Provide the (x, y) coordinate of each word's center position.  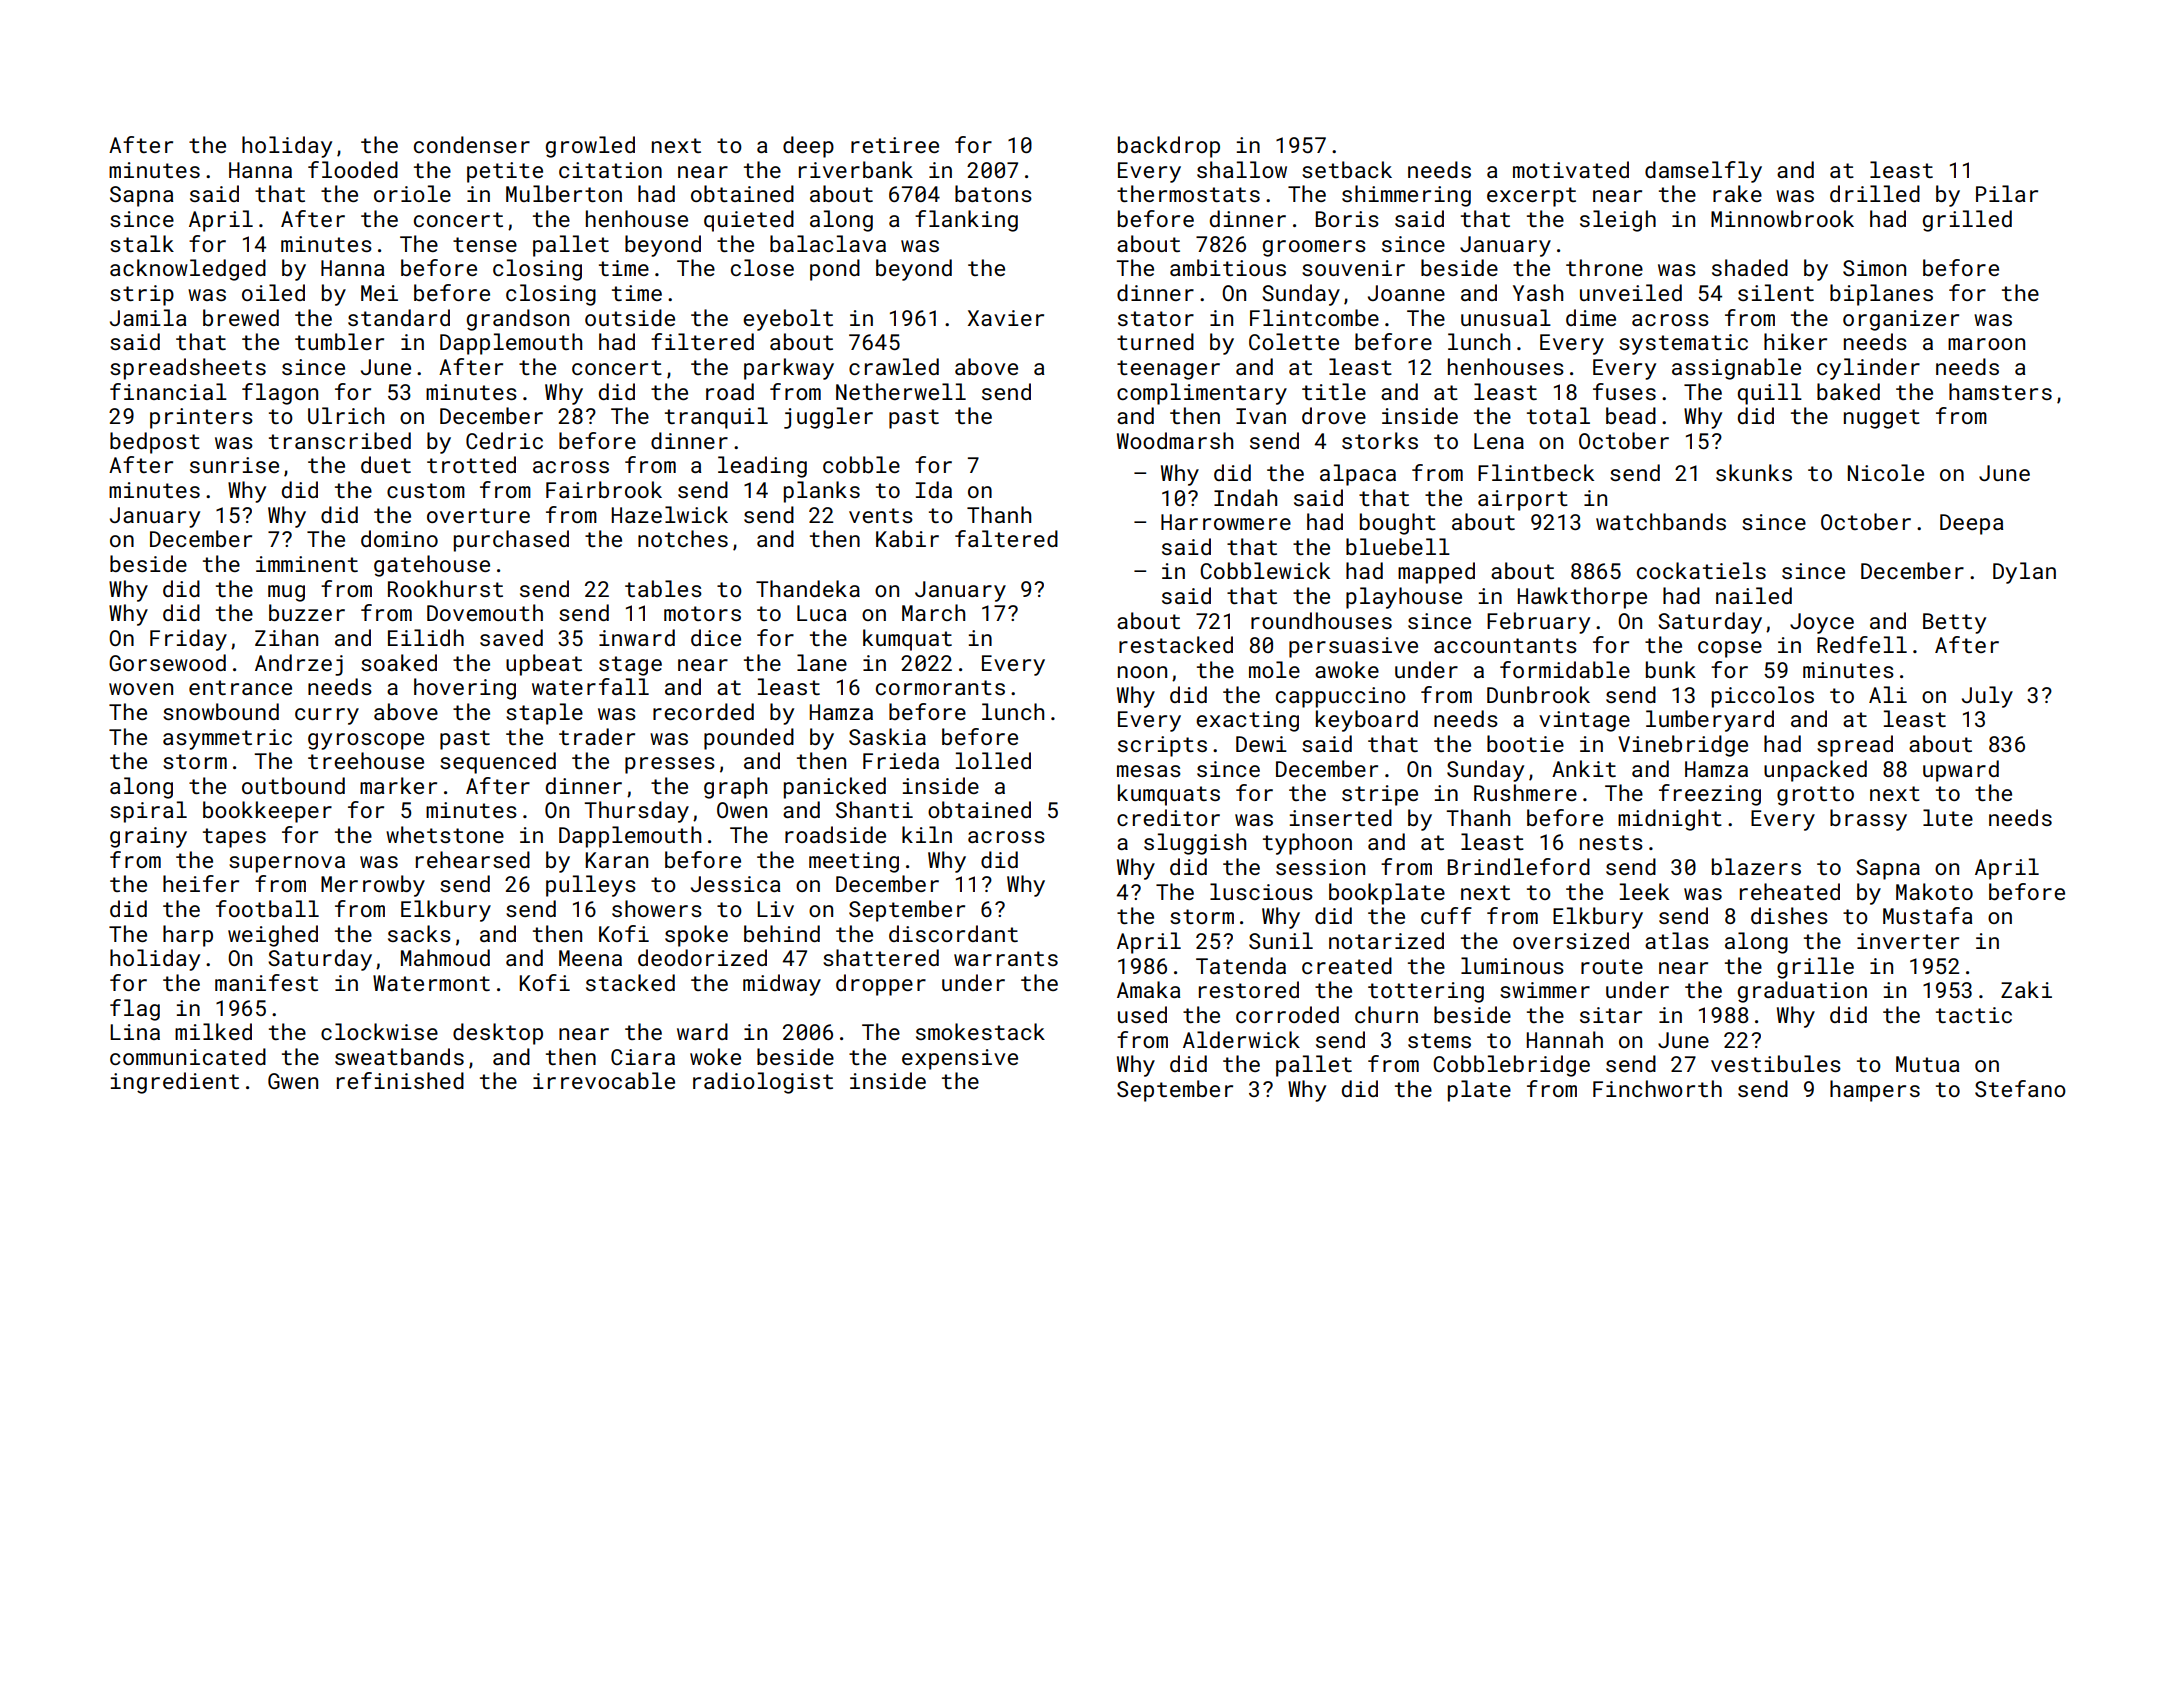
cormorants (940, 687)
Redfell (1862, 644)
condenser (472, 144)
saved (511, 637)
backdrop (1169, 147)
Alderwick (1241, 1039)
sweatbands (399, 1056)
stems (1439, 1040)
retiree (895, 145)
